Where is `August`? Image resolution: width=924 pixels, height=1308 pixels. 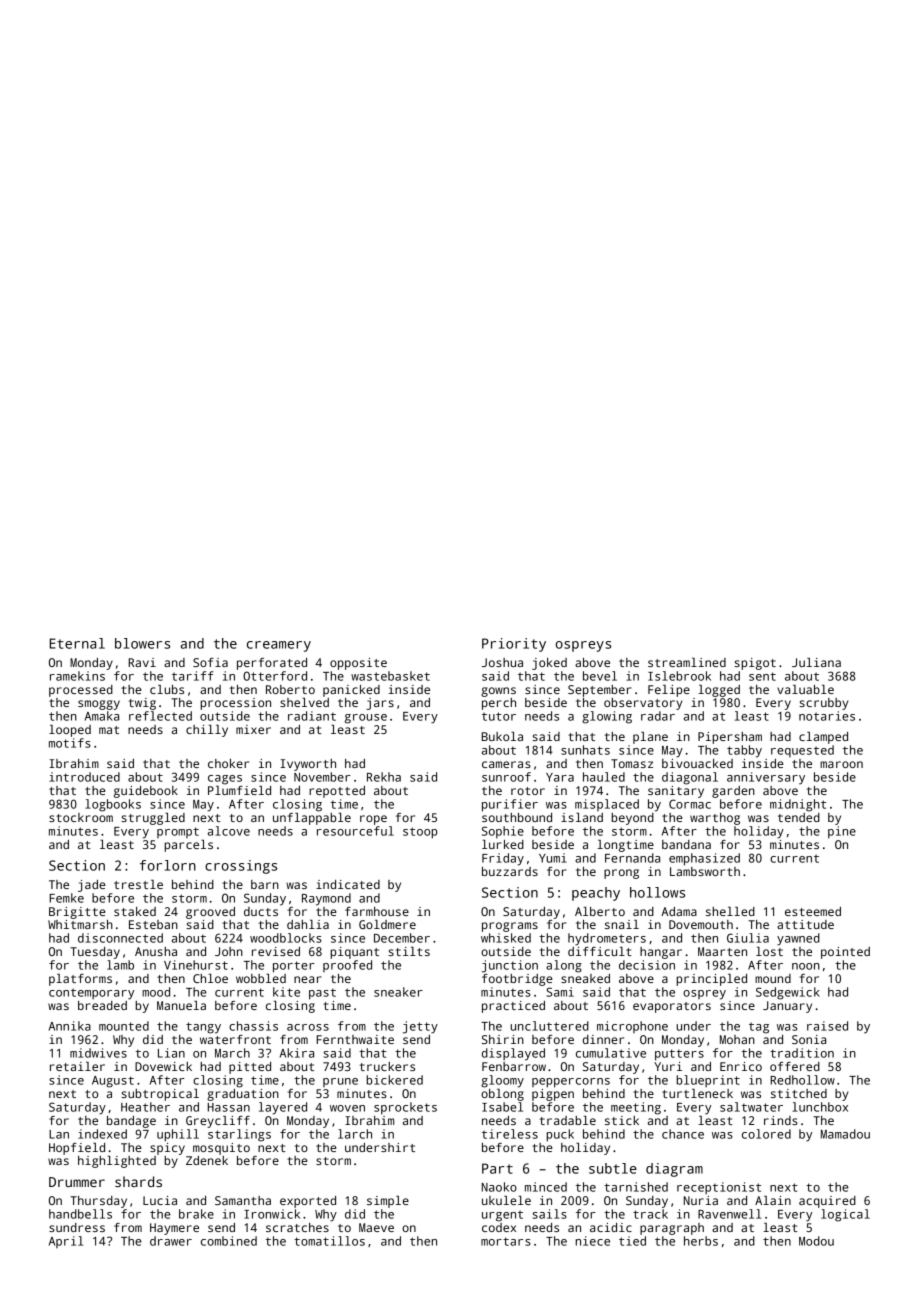 August is located at coordinates (113, 1082).
